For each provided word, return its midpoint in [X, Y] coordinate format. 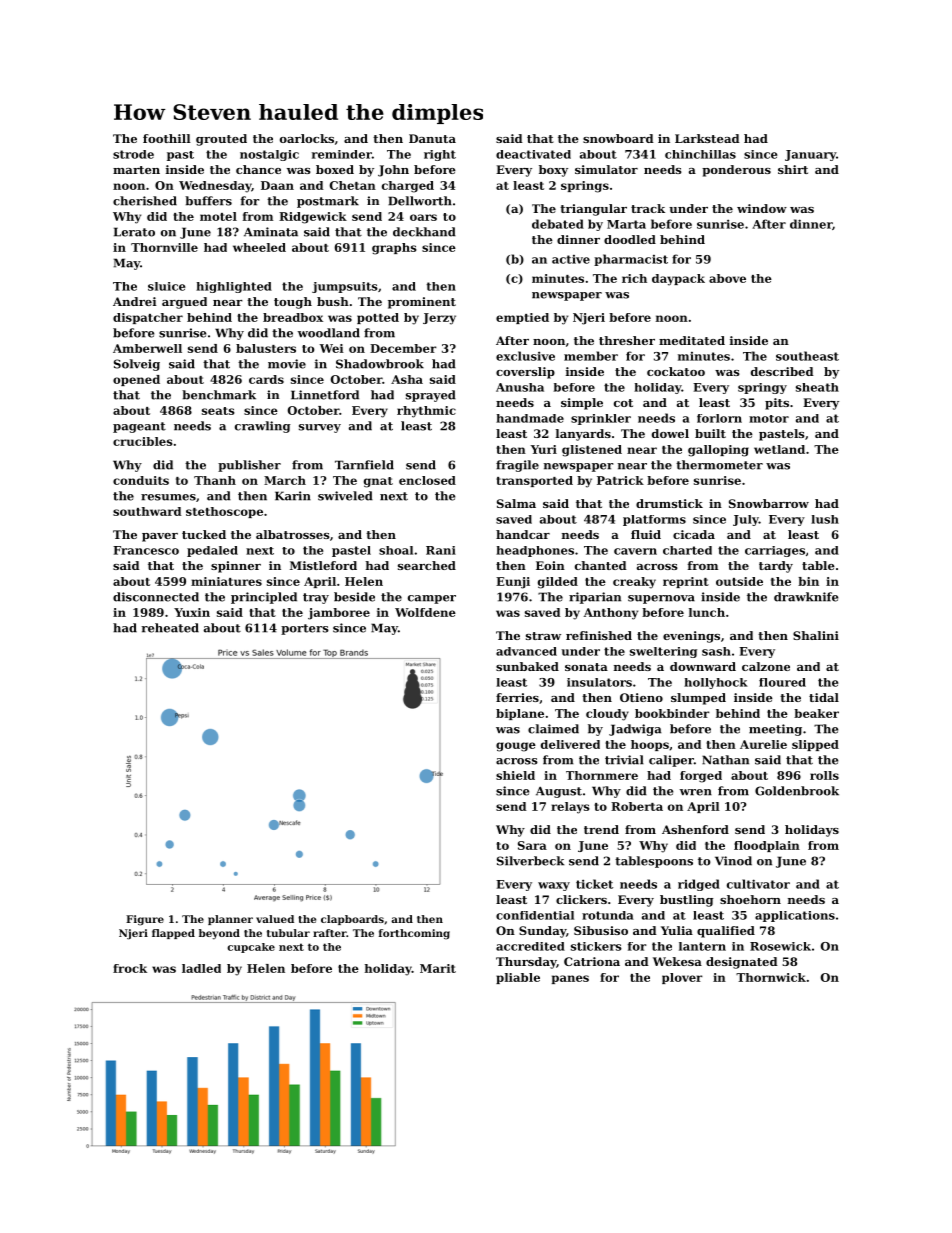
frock [130, 968]
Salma [516, 503]
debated [558, 224]
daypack [678, 280]
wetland [779, 449]
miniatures [226, 581]
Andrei [135, 301]
